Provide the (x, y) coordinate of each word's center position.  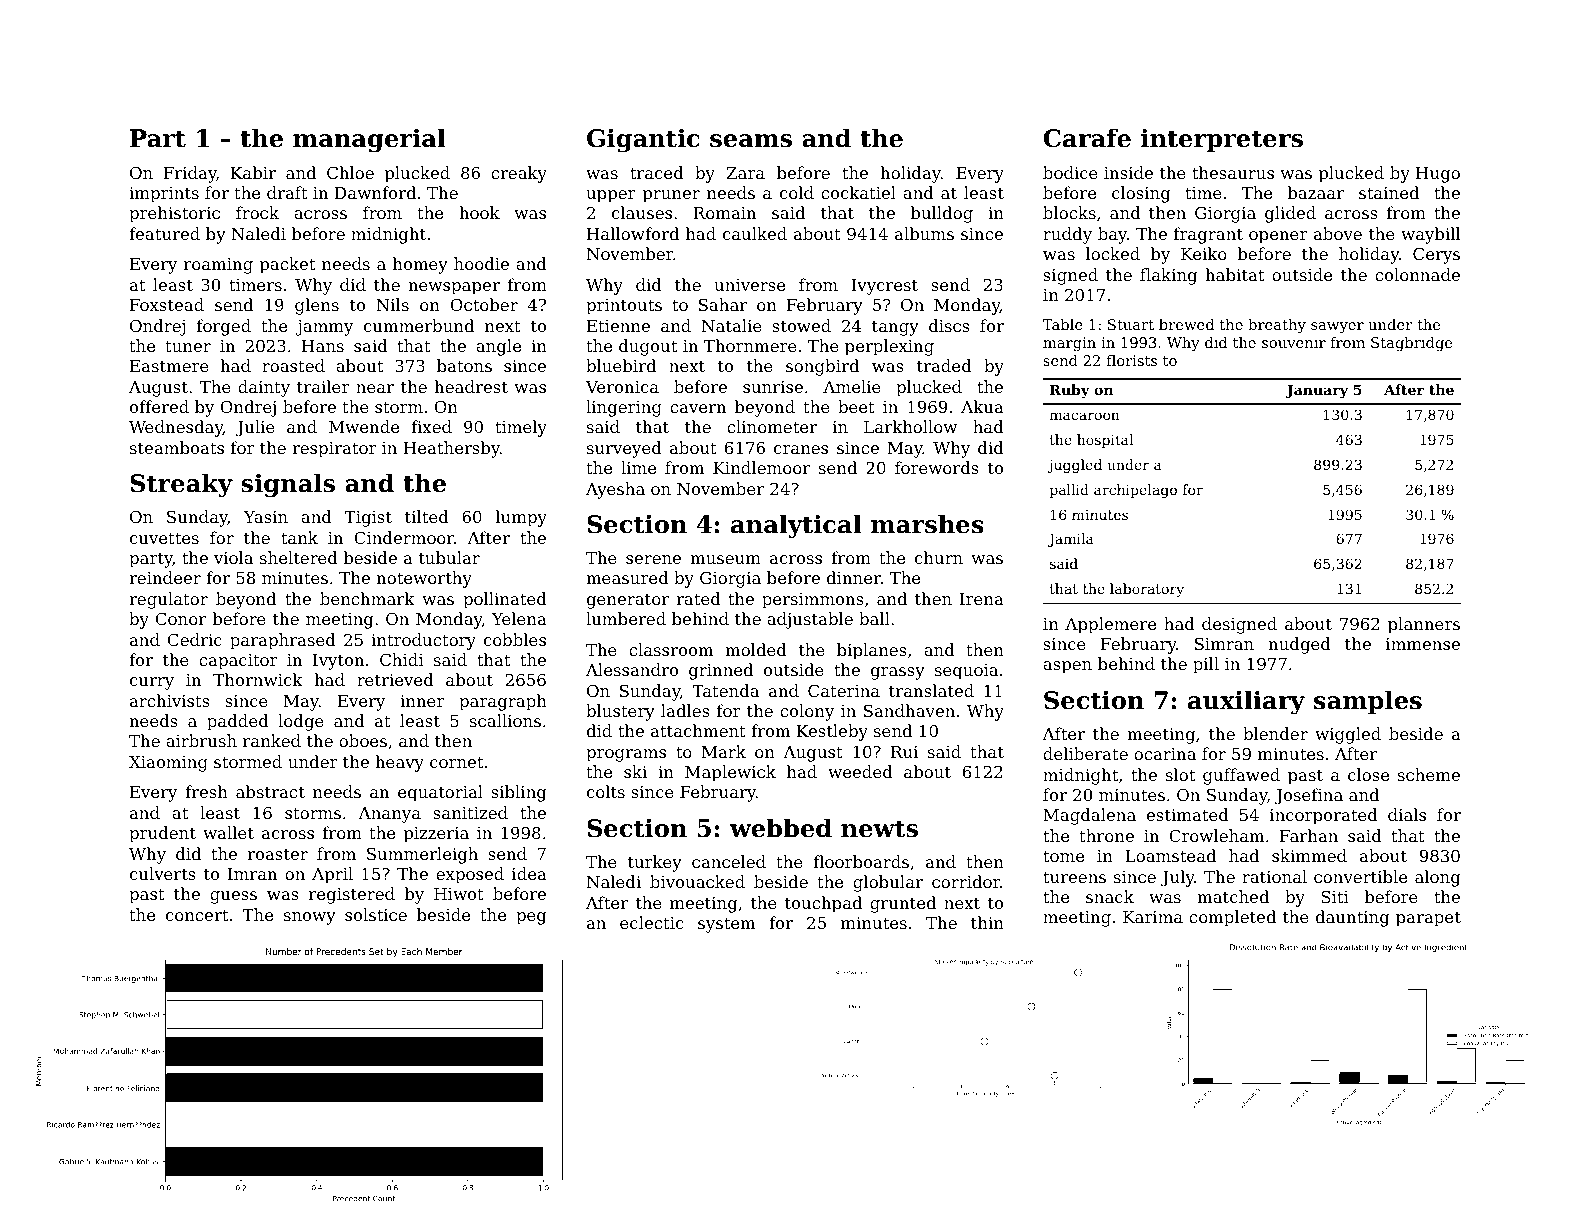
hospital (1105, 441)
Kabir (253, 172)
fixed (431, 426)
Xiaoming (168, 764)
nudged (1299, 645)
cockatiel (858, 192)
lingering (624, 408)
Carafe (1087, 138)
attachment (698, 730)
